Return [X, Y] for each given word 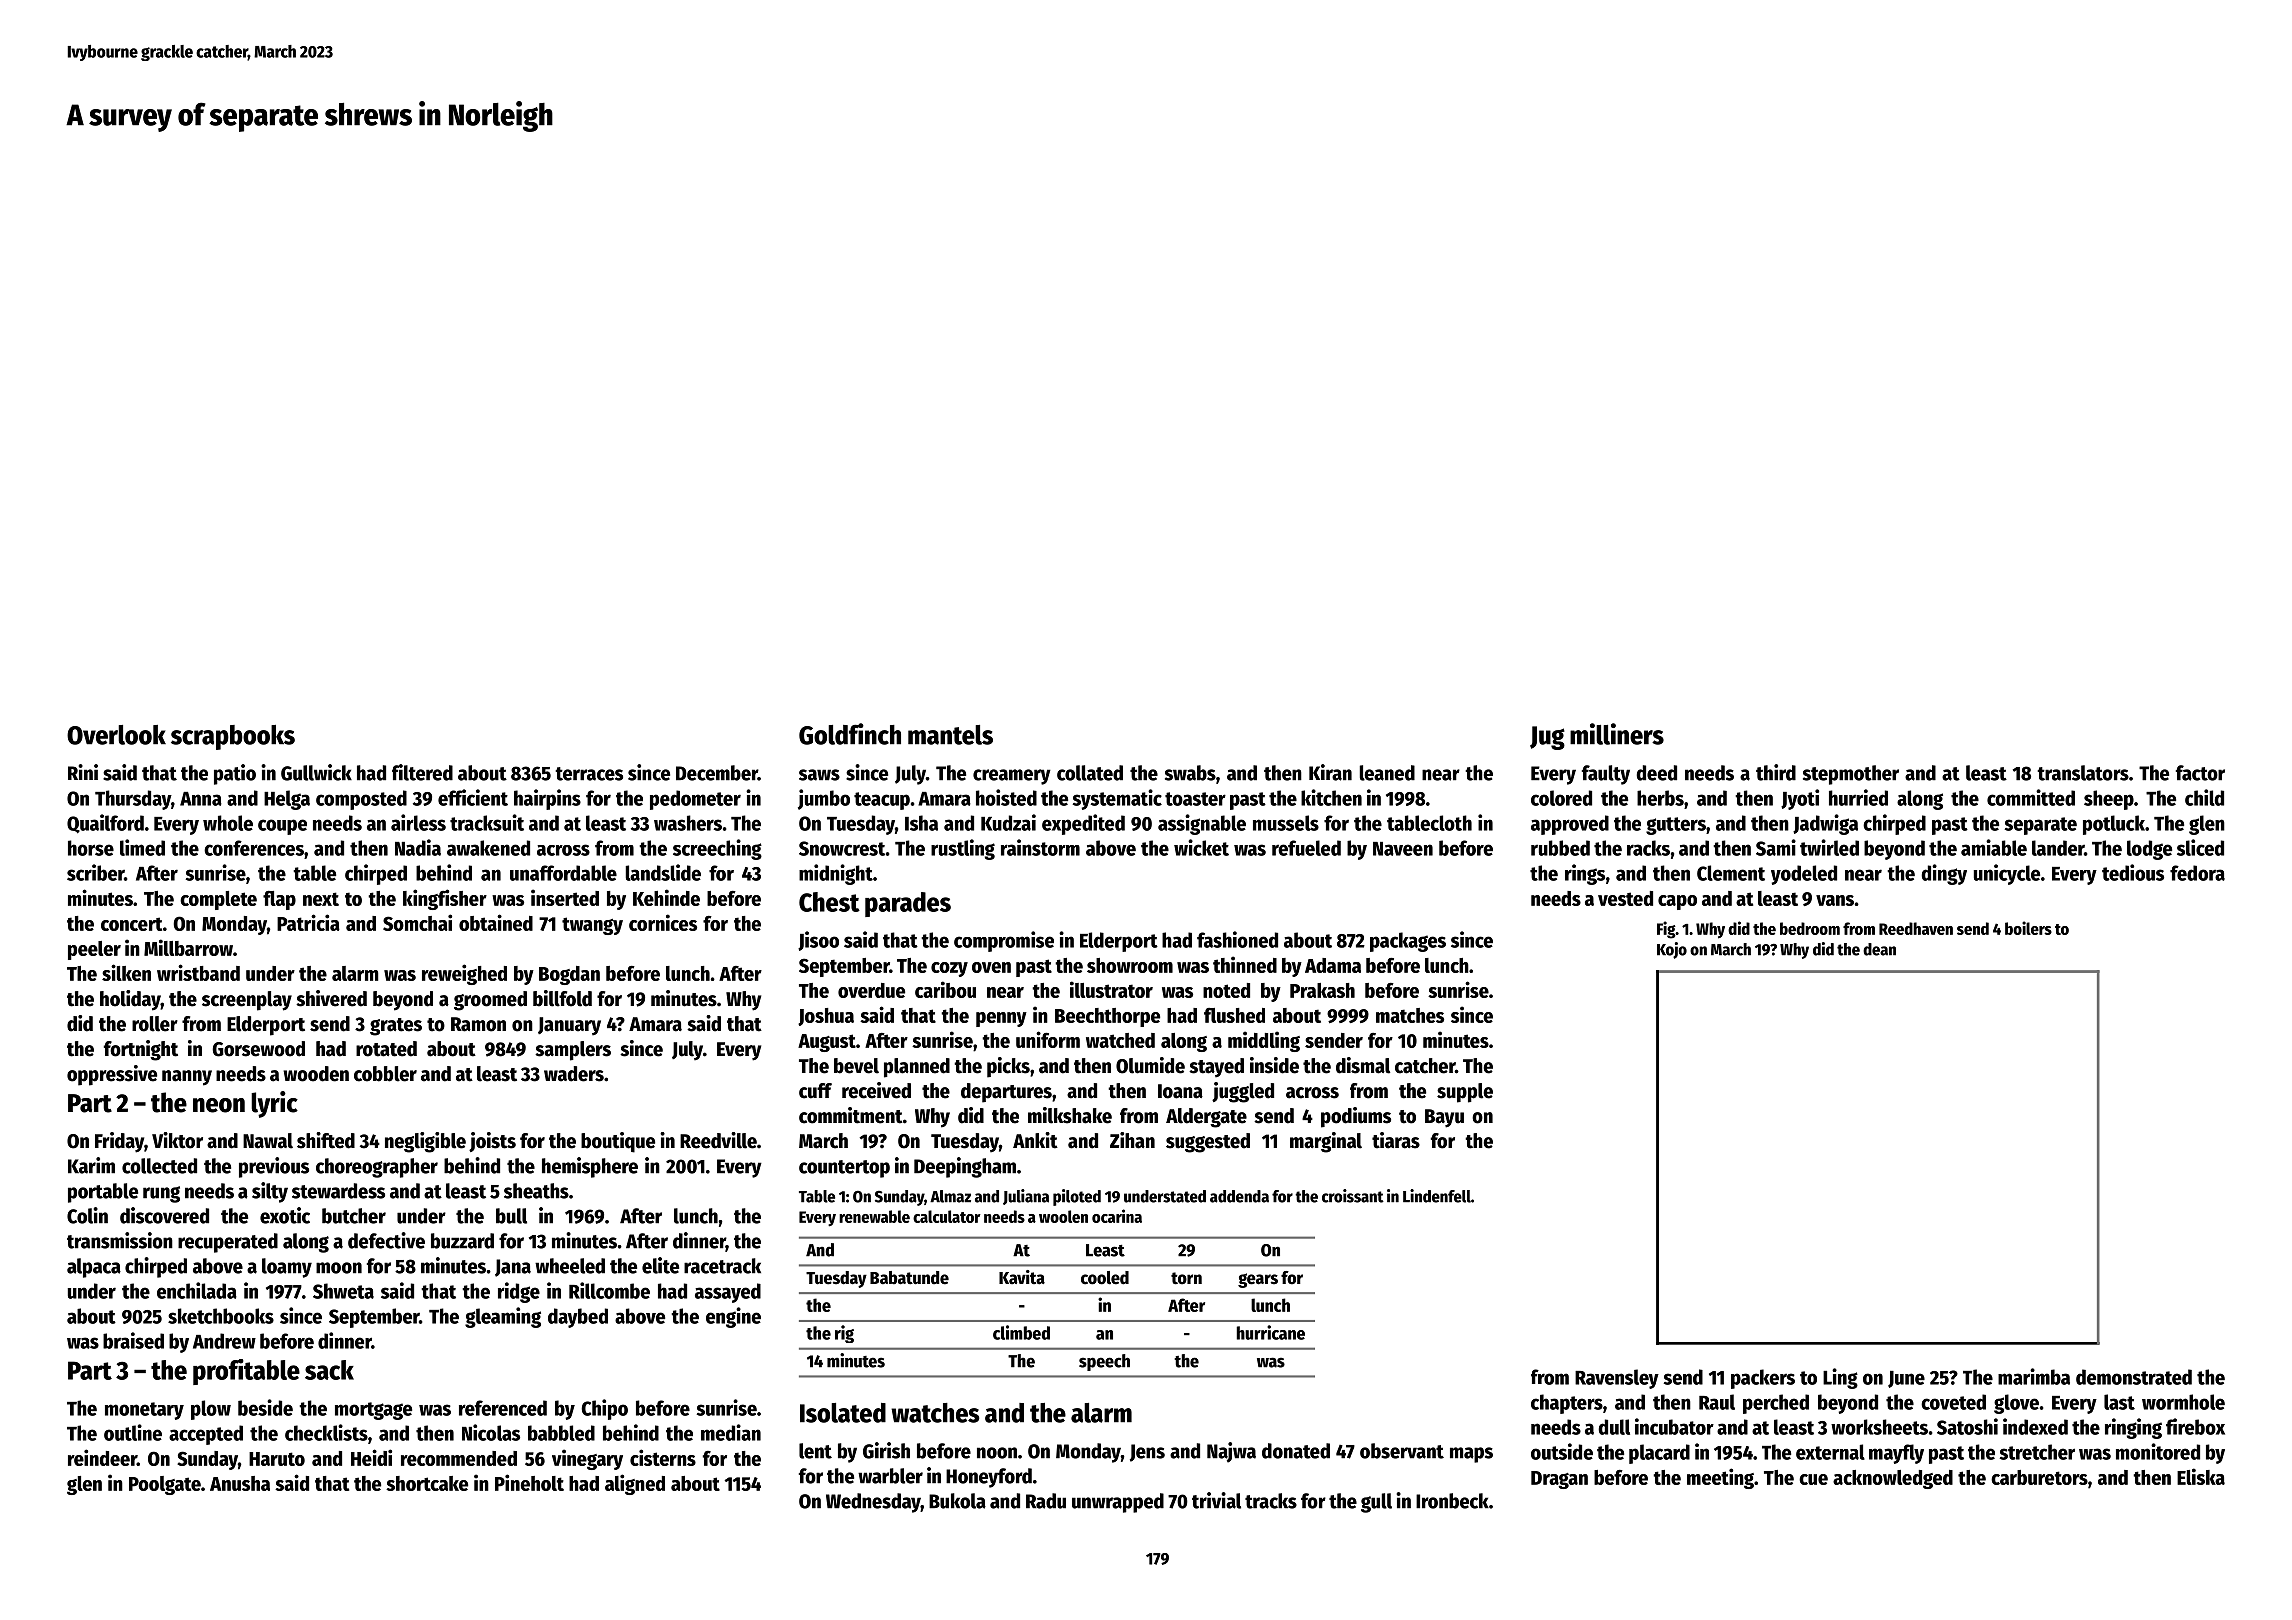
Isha [921, 823]
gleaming [503, 1317]
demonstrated [2134, 1377]
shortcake [427, 1483]
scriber [95, 872]
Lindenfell [1437, 1196]
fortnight [141, 1050]
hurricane [1270, 1332]
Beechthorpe [1107, 1017]
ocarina [1117, 1216]
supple [1465, 1093]
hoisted [1006, 797]
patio [235, 774]
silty [270, 1192]
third [1776, 772]
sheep [2109, 800]
